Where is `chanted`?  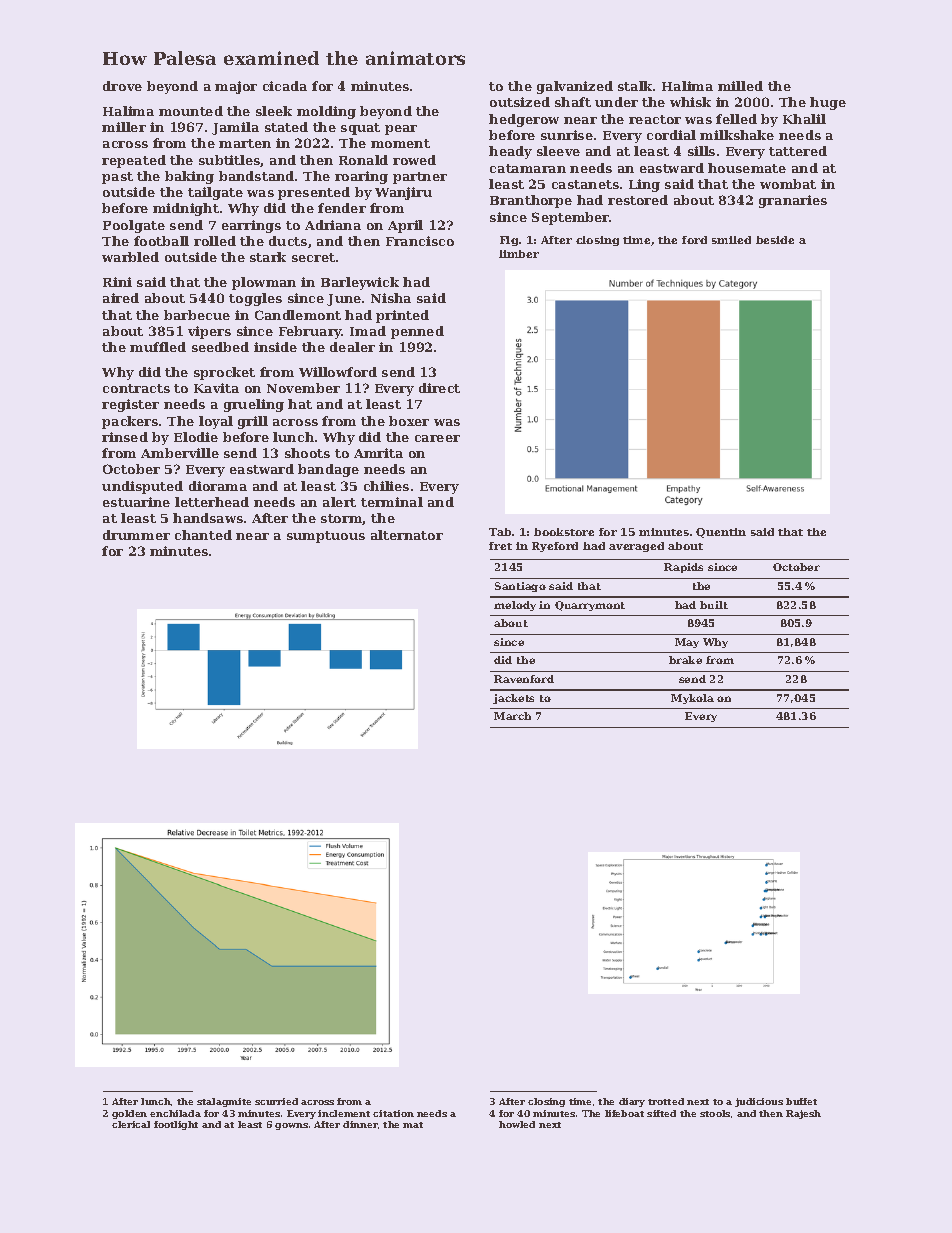 chanted is located at coordinates (203, 535).
